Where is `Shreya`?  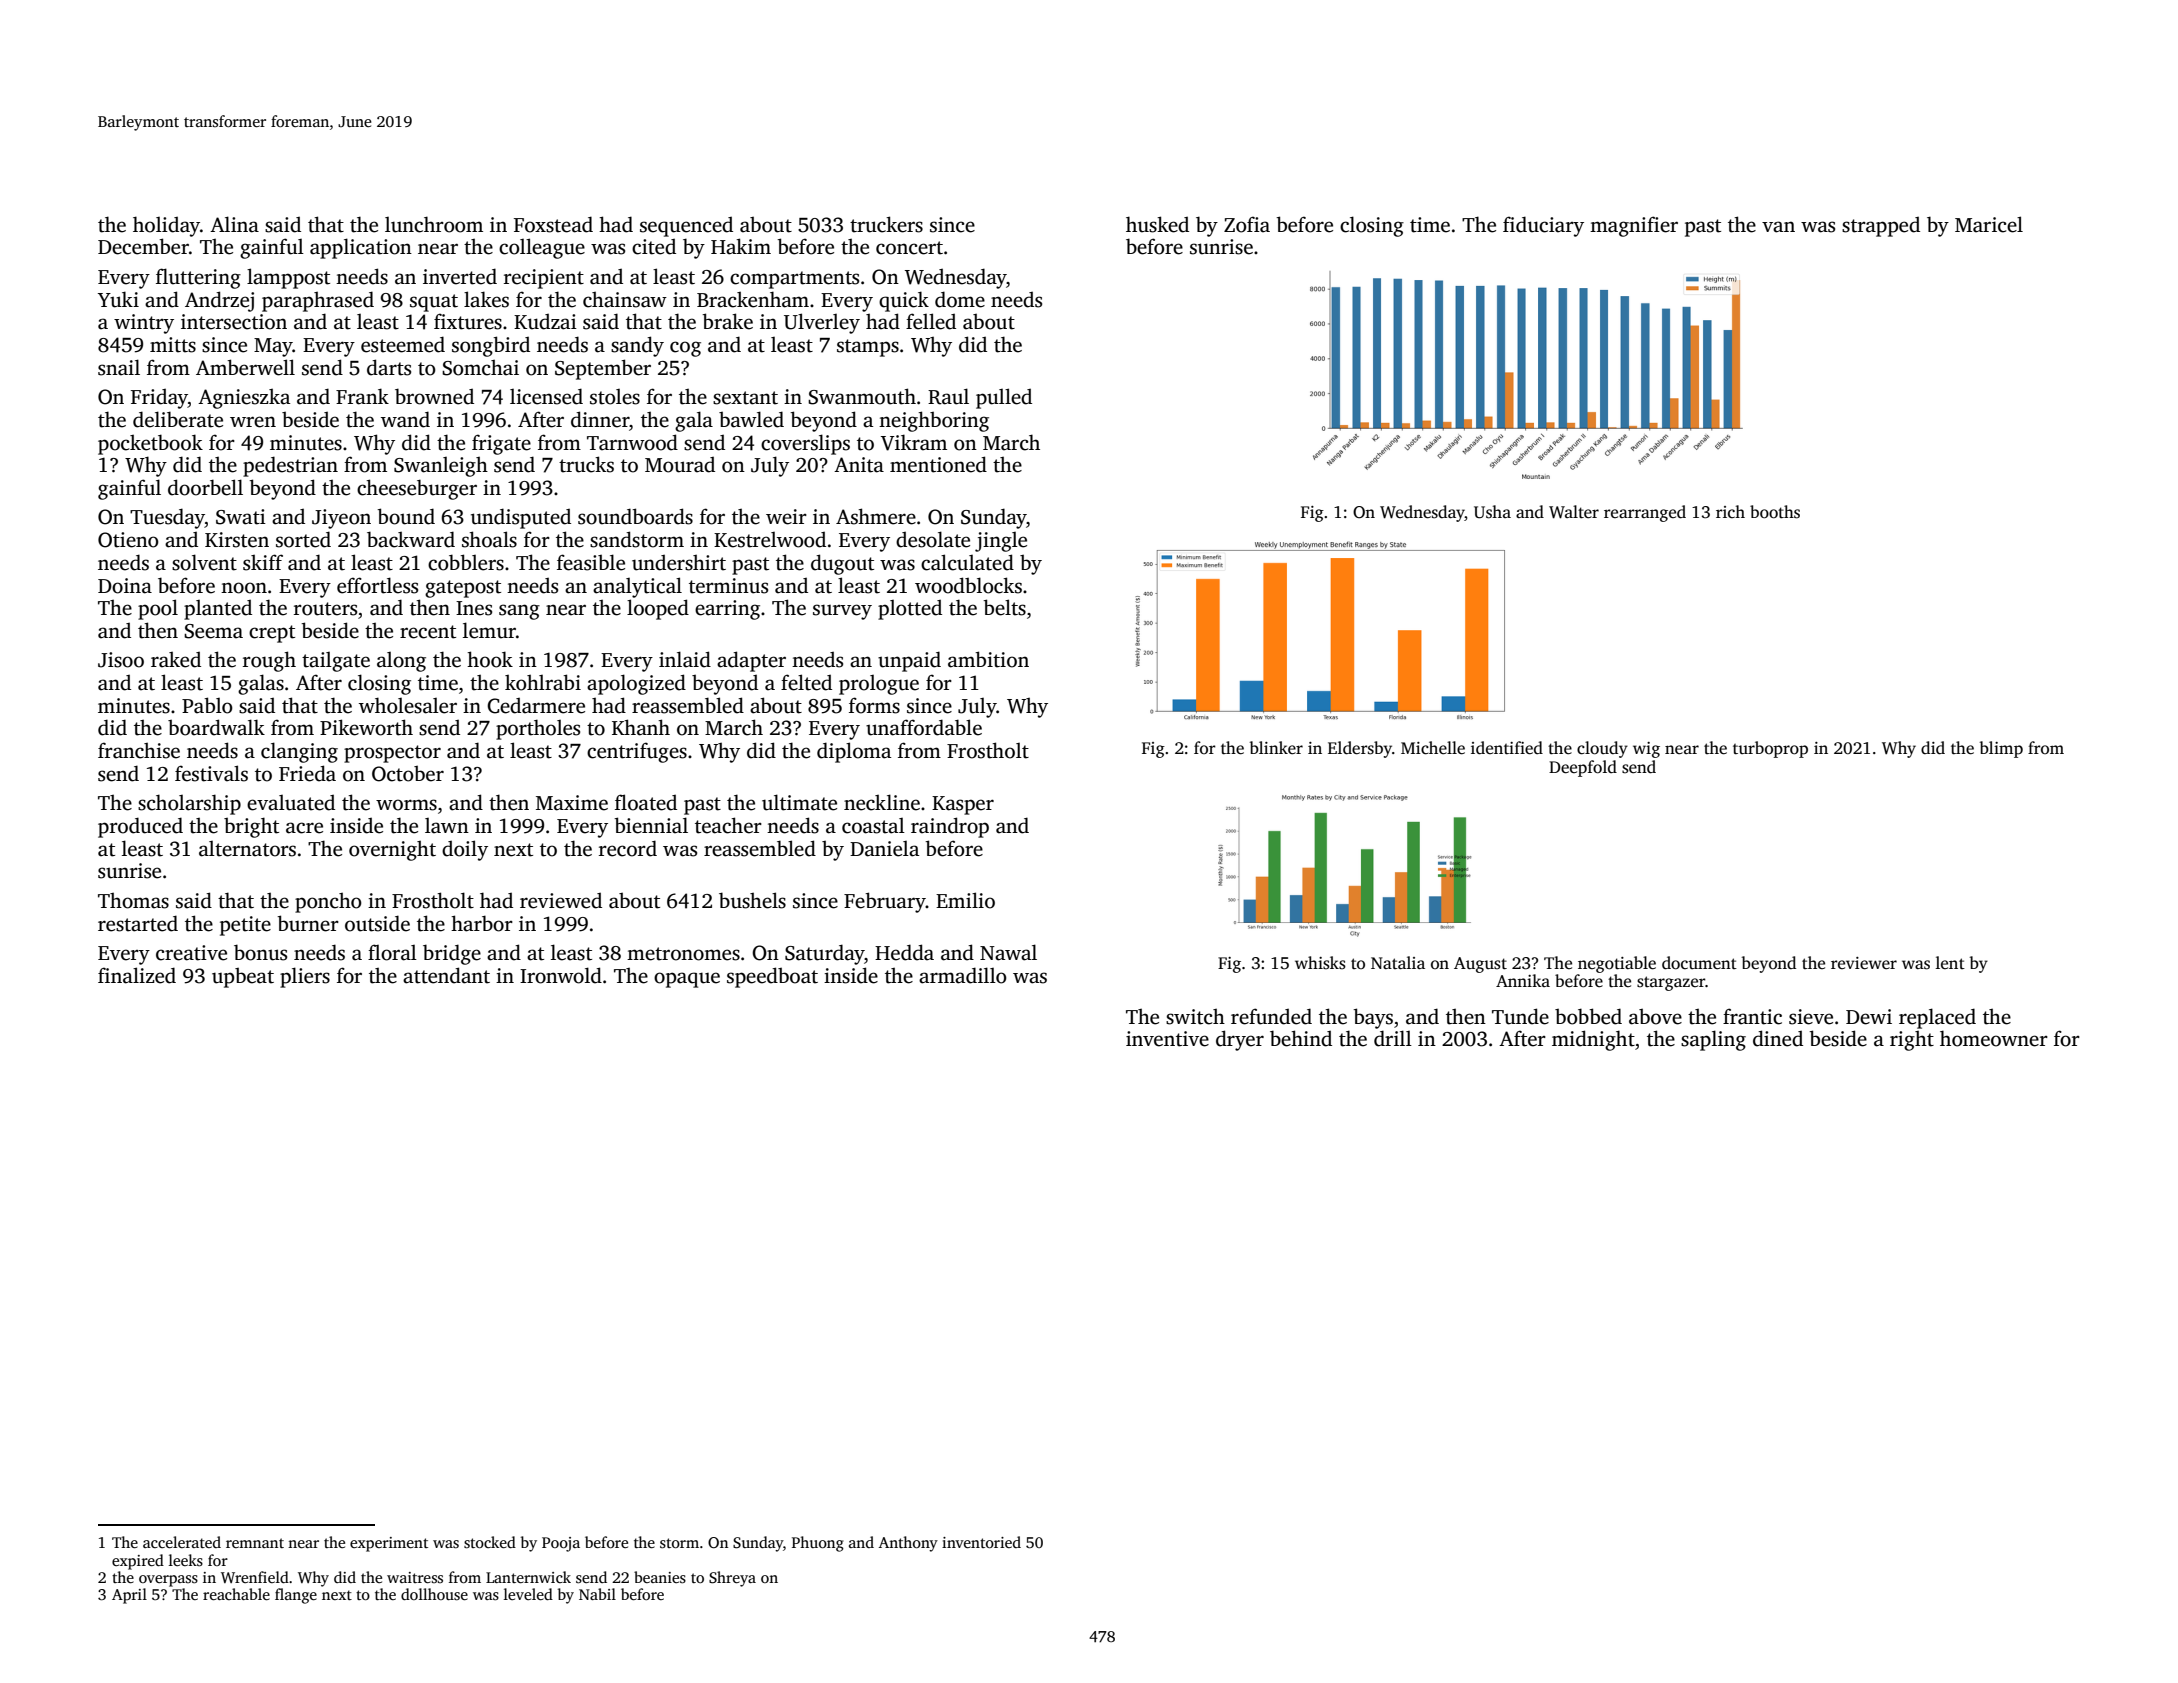 Shreya is located at coordinates (732, 1579).
